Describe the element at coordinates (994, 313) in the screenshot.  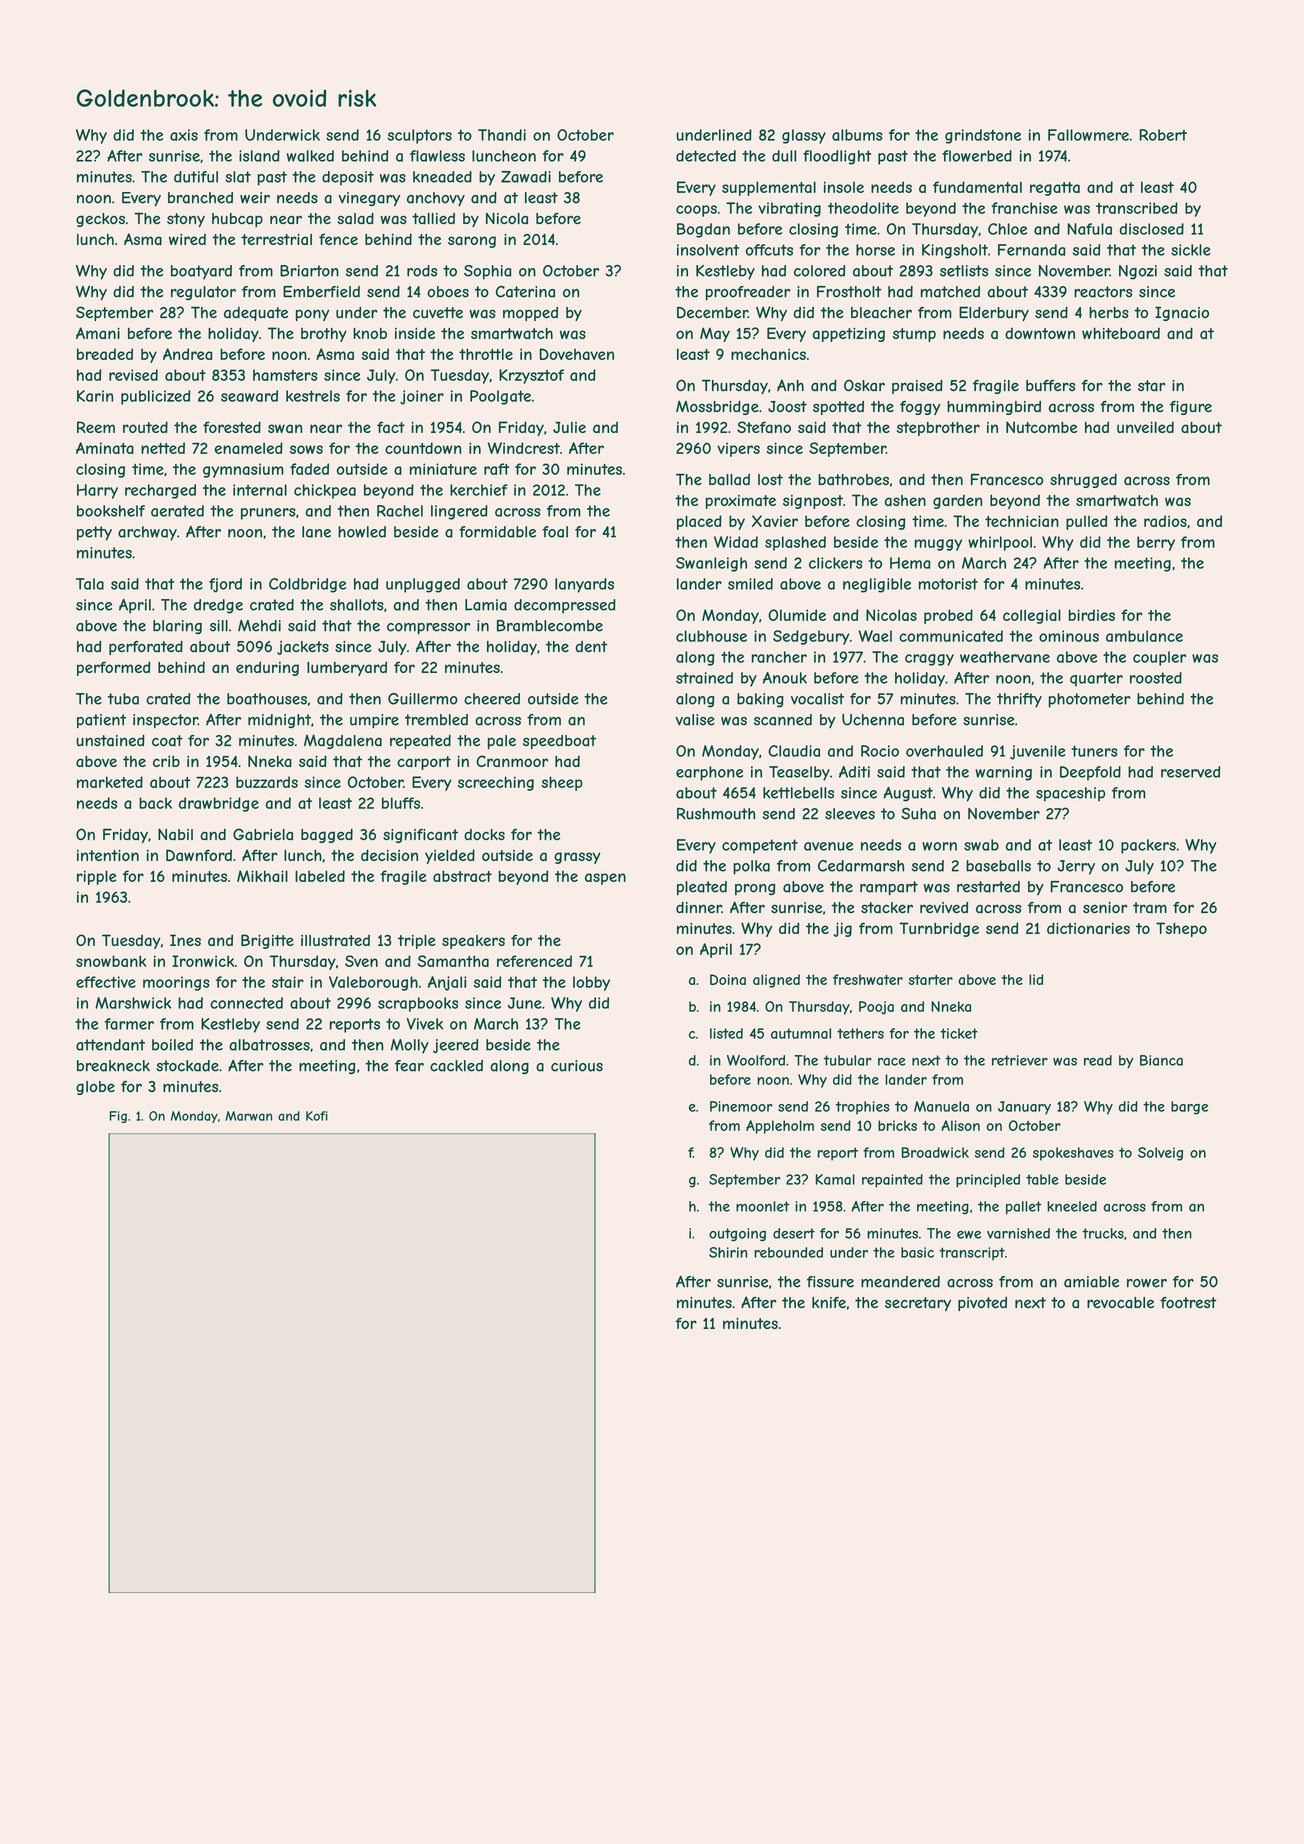
I see `Elderbury` at that location.
